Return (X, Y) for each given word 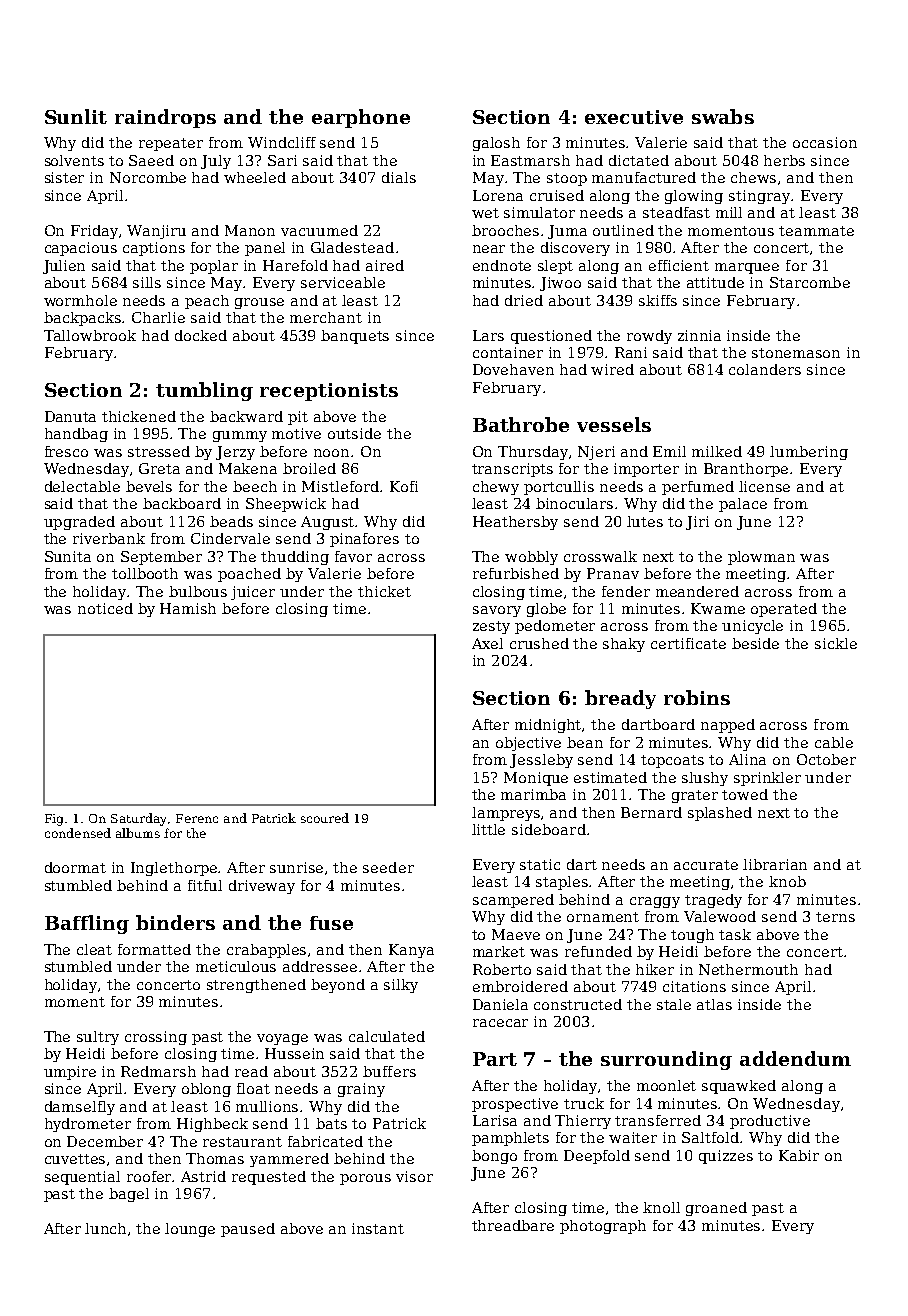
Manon (250, 230)
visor (414, 1176)
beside (755, 643)
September (161, 558)
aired (385, 265)
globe (546, 610)
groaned (716, 1209)
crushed (539, 643)
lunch (105, 1228)
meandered (697, 591)
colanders (765, 369)
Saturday (138, 819)
